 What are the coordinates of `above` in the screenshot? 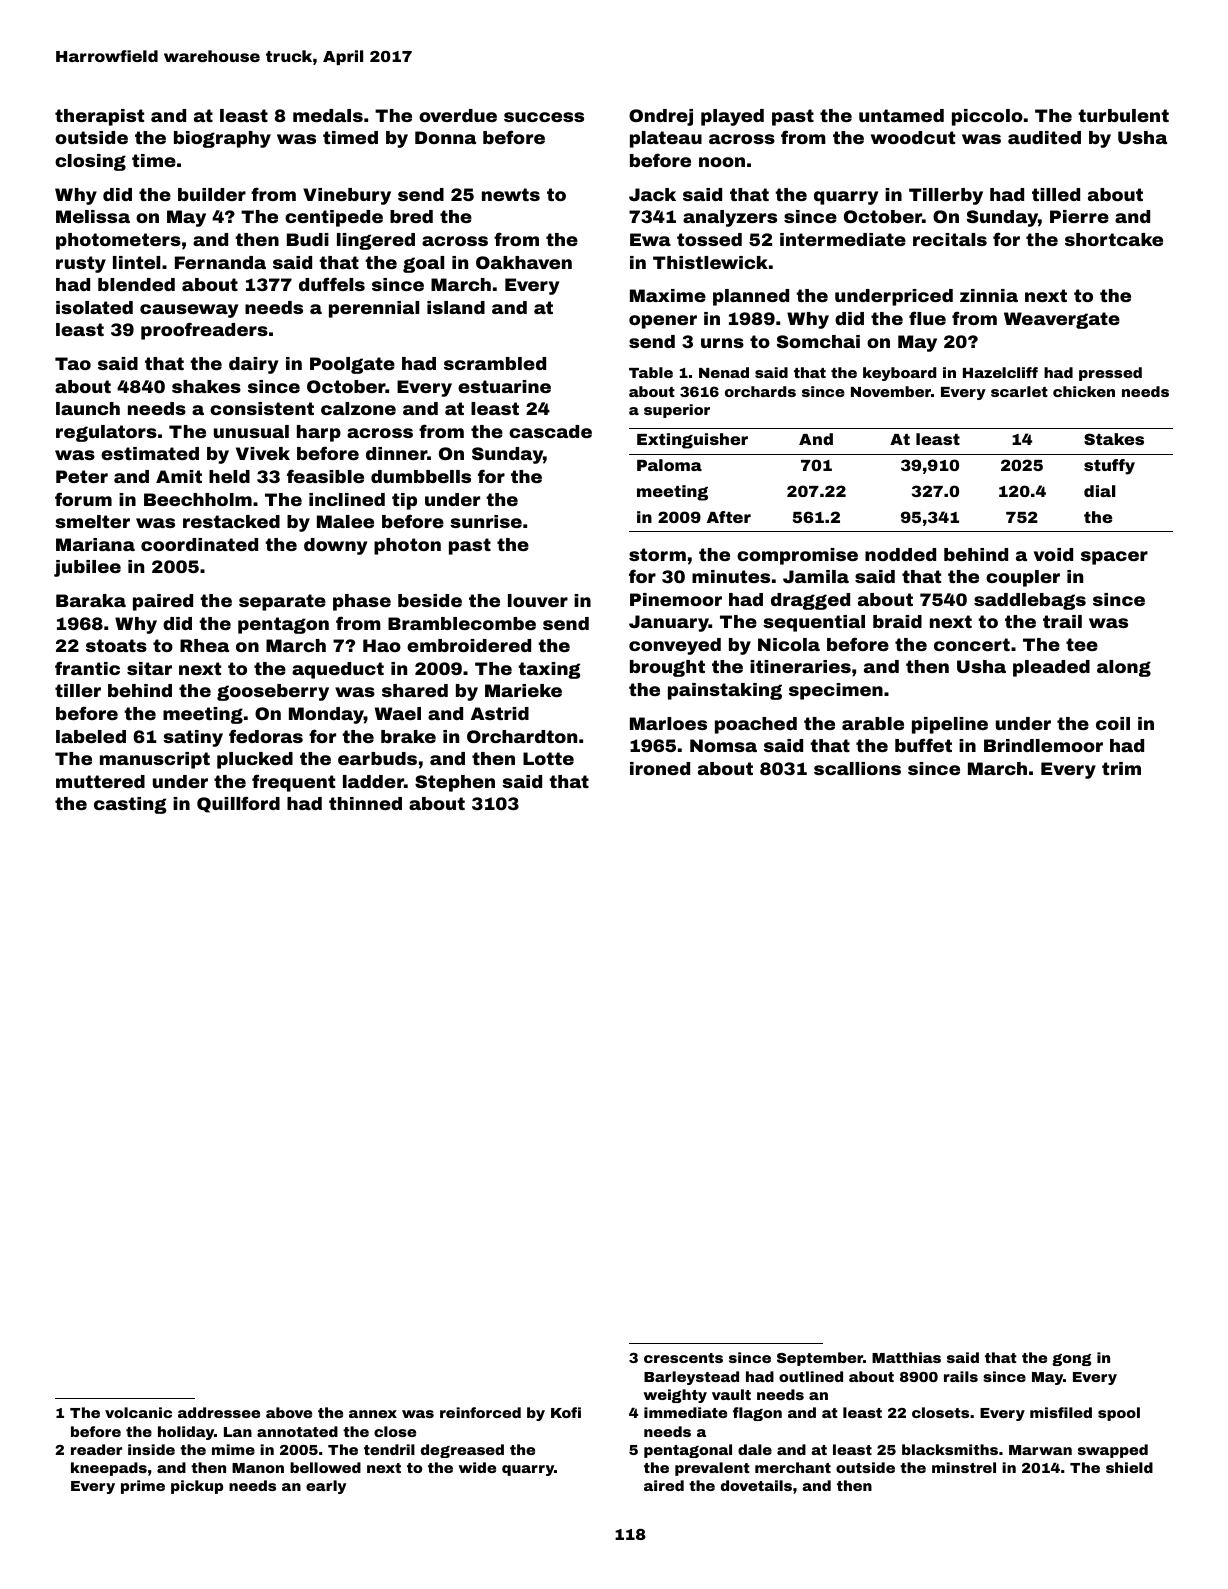 It's located at (289, 1412).
